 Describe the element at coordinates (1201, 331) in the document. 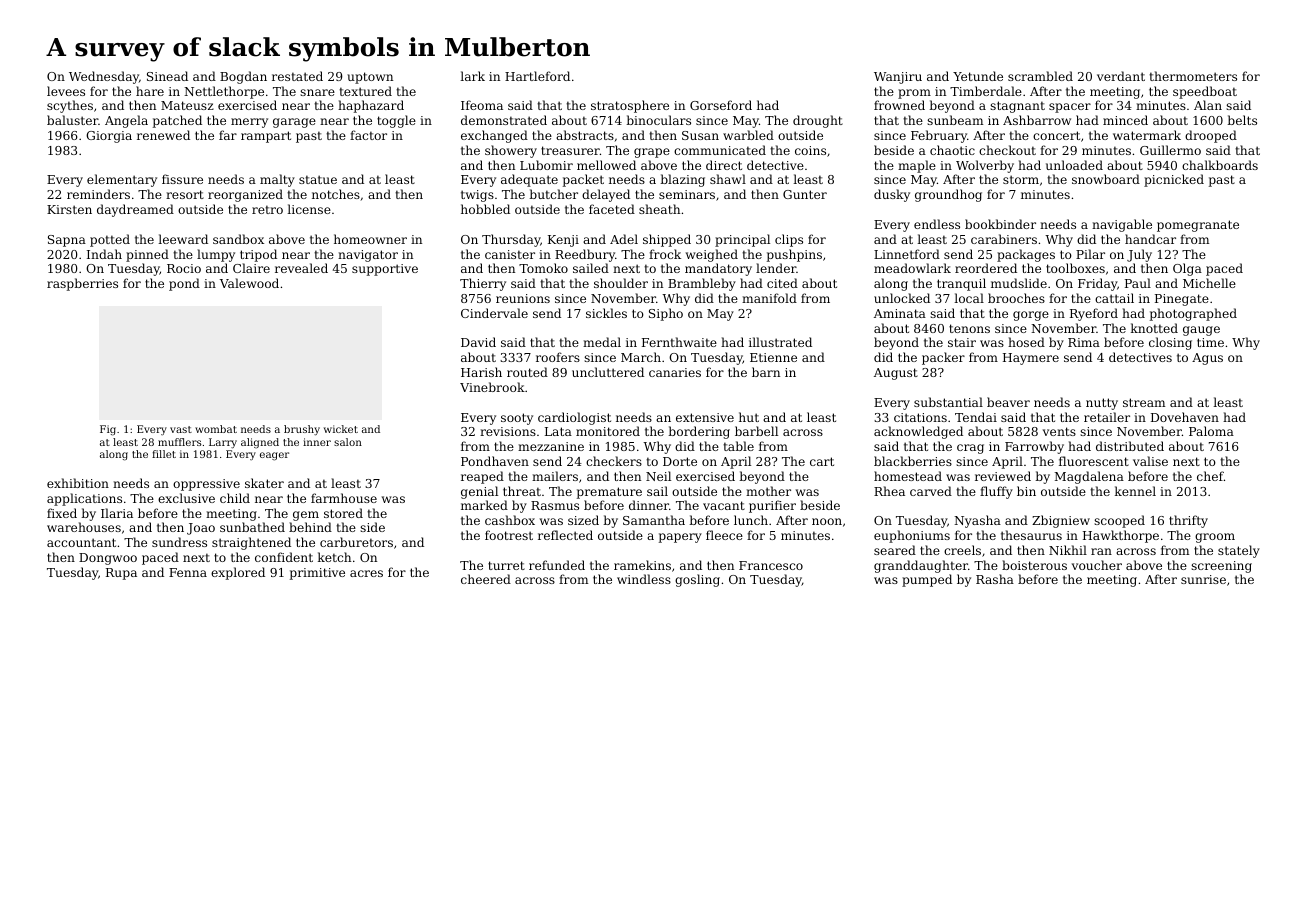

I see `gauge` at that location.
